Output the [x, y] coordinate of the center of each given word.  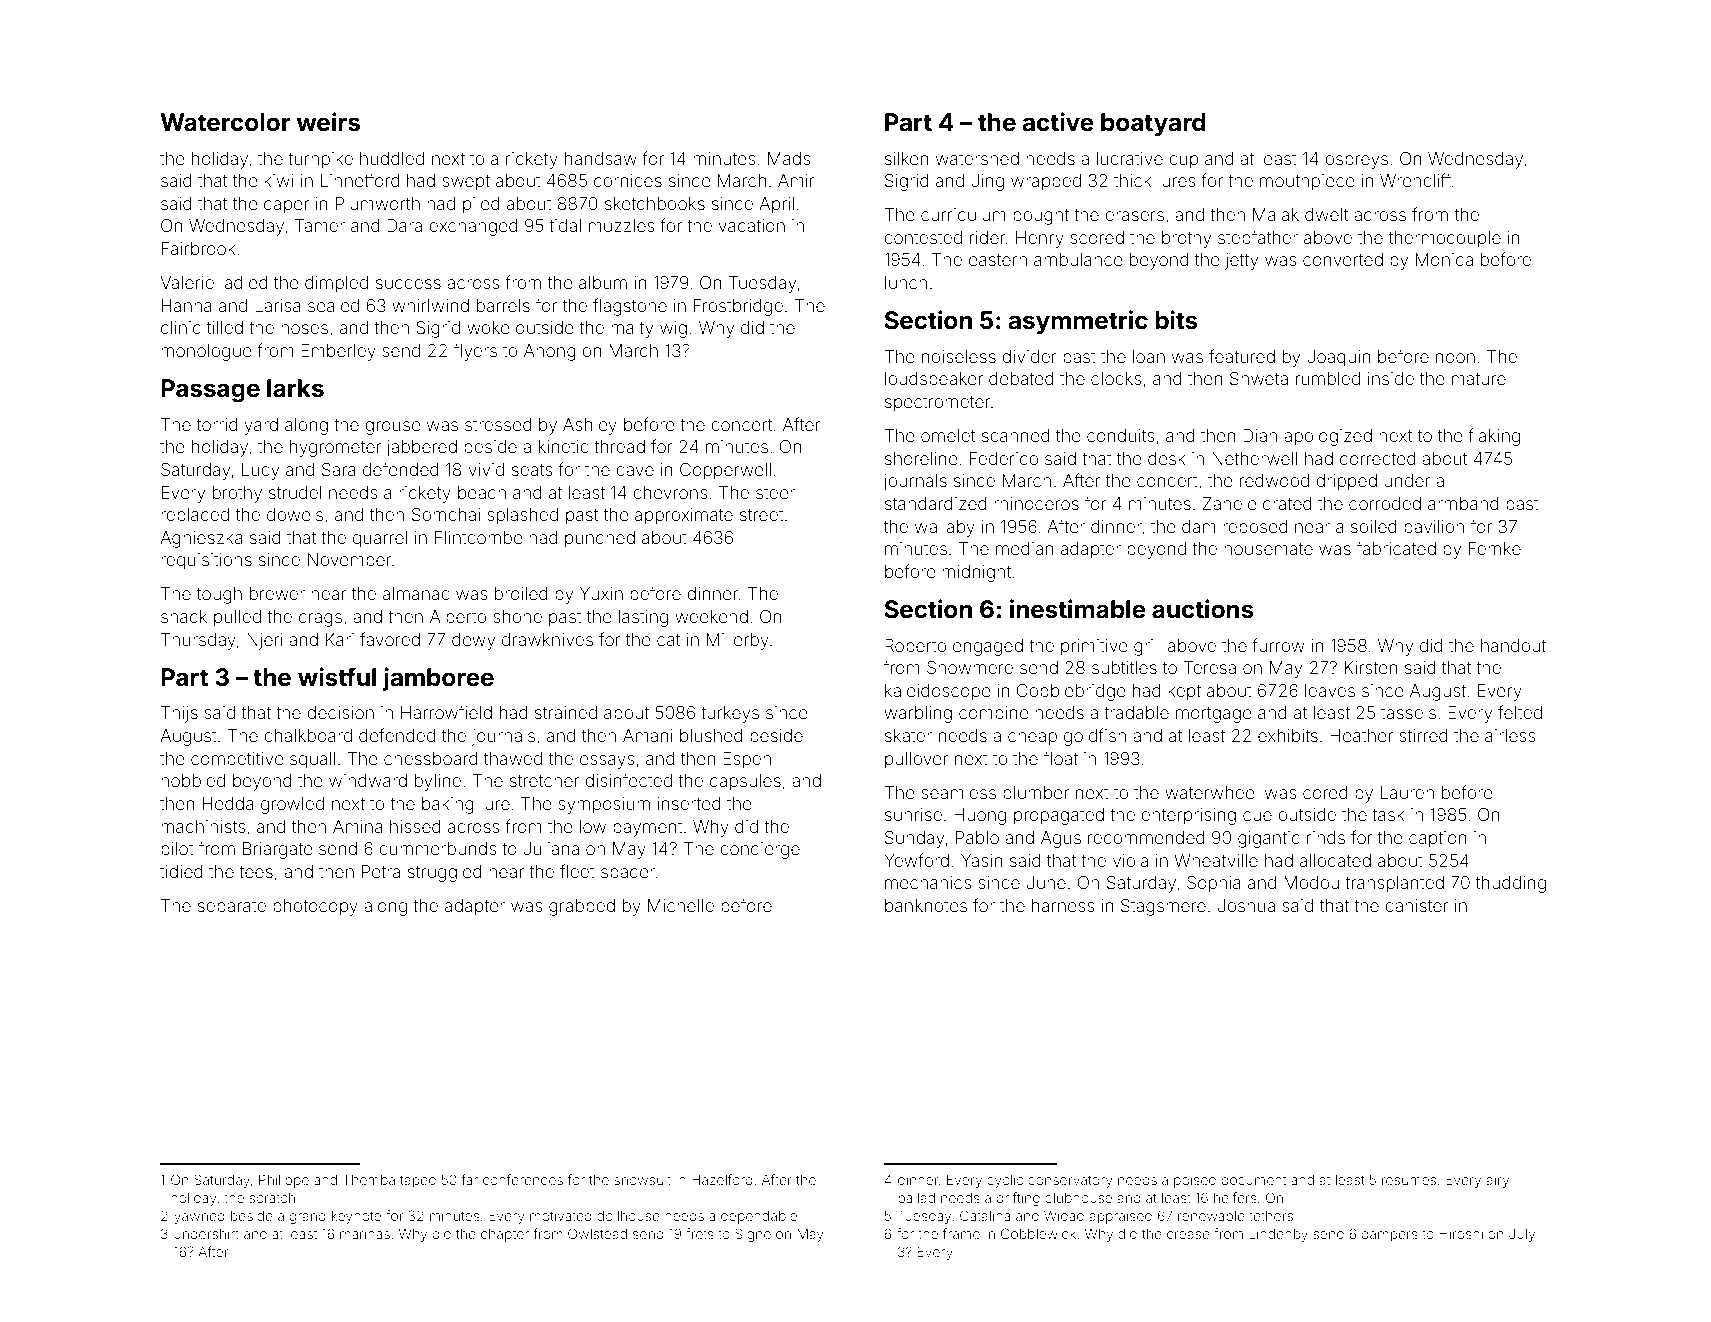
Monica [1444, 259]
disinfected [628, 780]
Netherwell [1254, 458]
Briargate [278, 850]
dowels [295, 514]
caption [1438, 839]
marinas [365, 1234]
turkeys [730, 714]
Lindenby [1278, 1235]
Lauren [1407, 792]
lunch [906, 282]
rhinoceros [1036, 503]
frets [700, 1233]
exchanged [473, 227]
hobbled [193, 780]
